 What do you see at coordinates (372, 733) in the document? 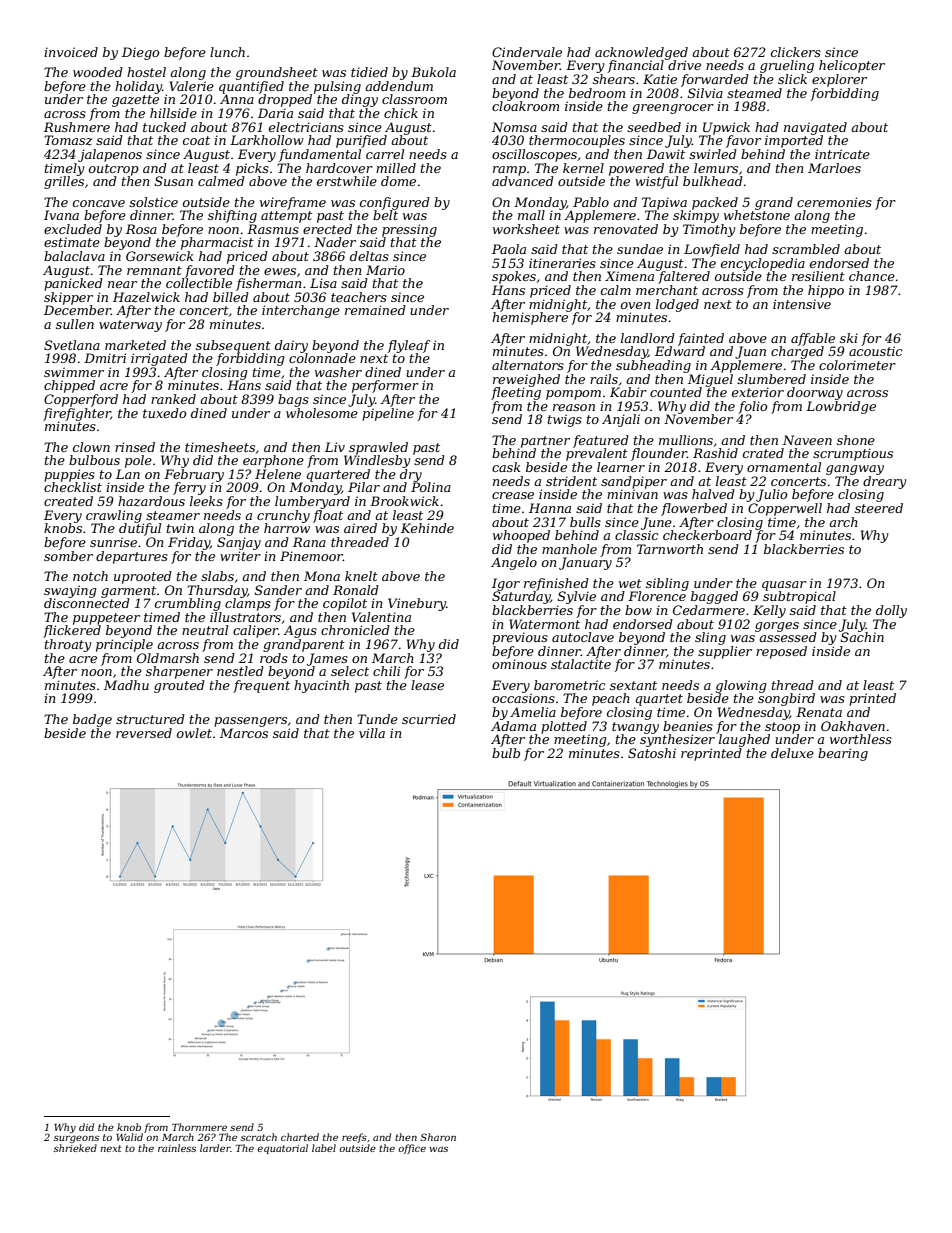
I see `villa` at bounding box center [372, 733].
